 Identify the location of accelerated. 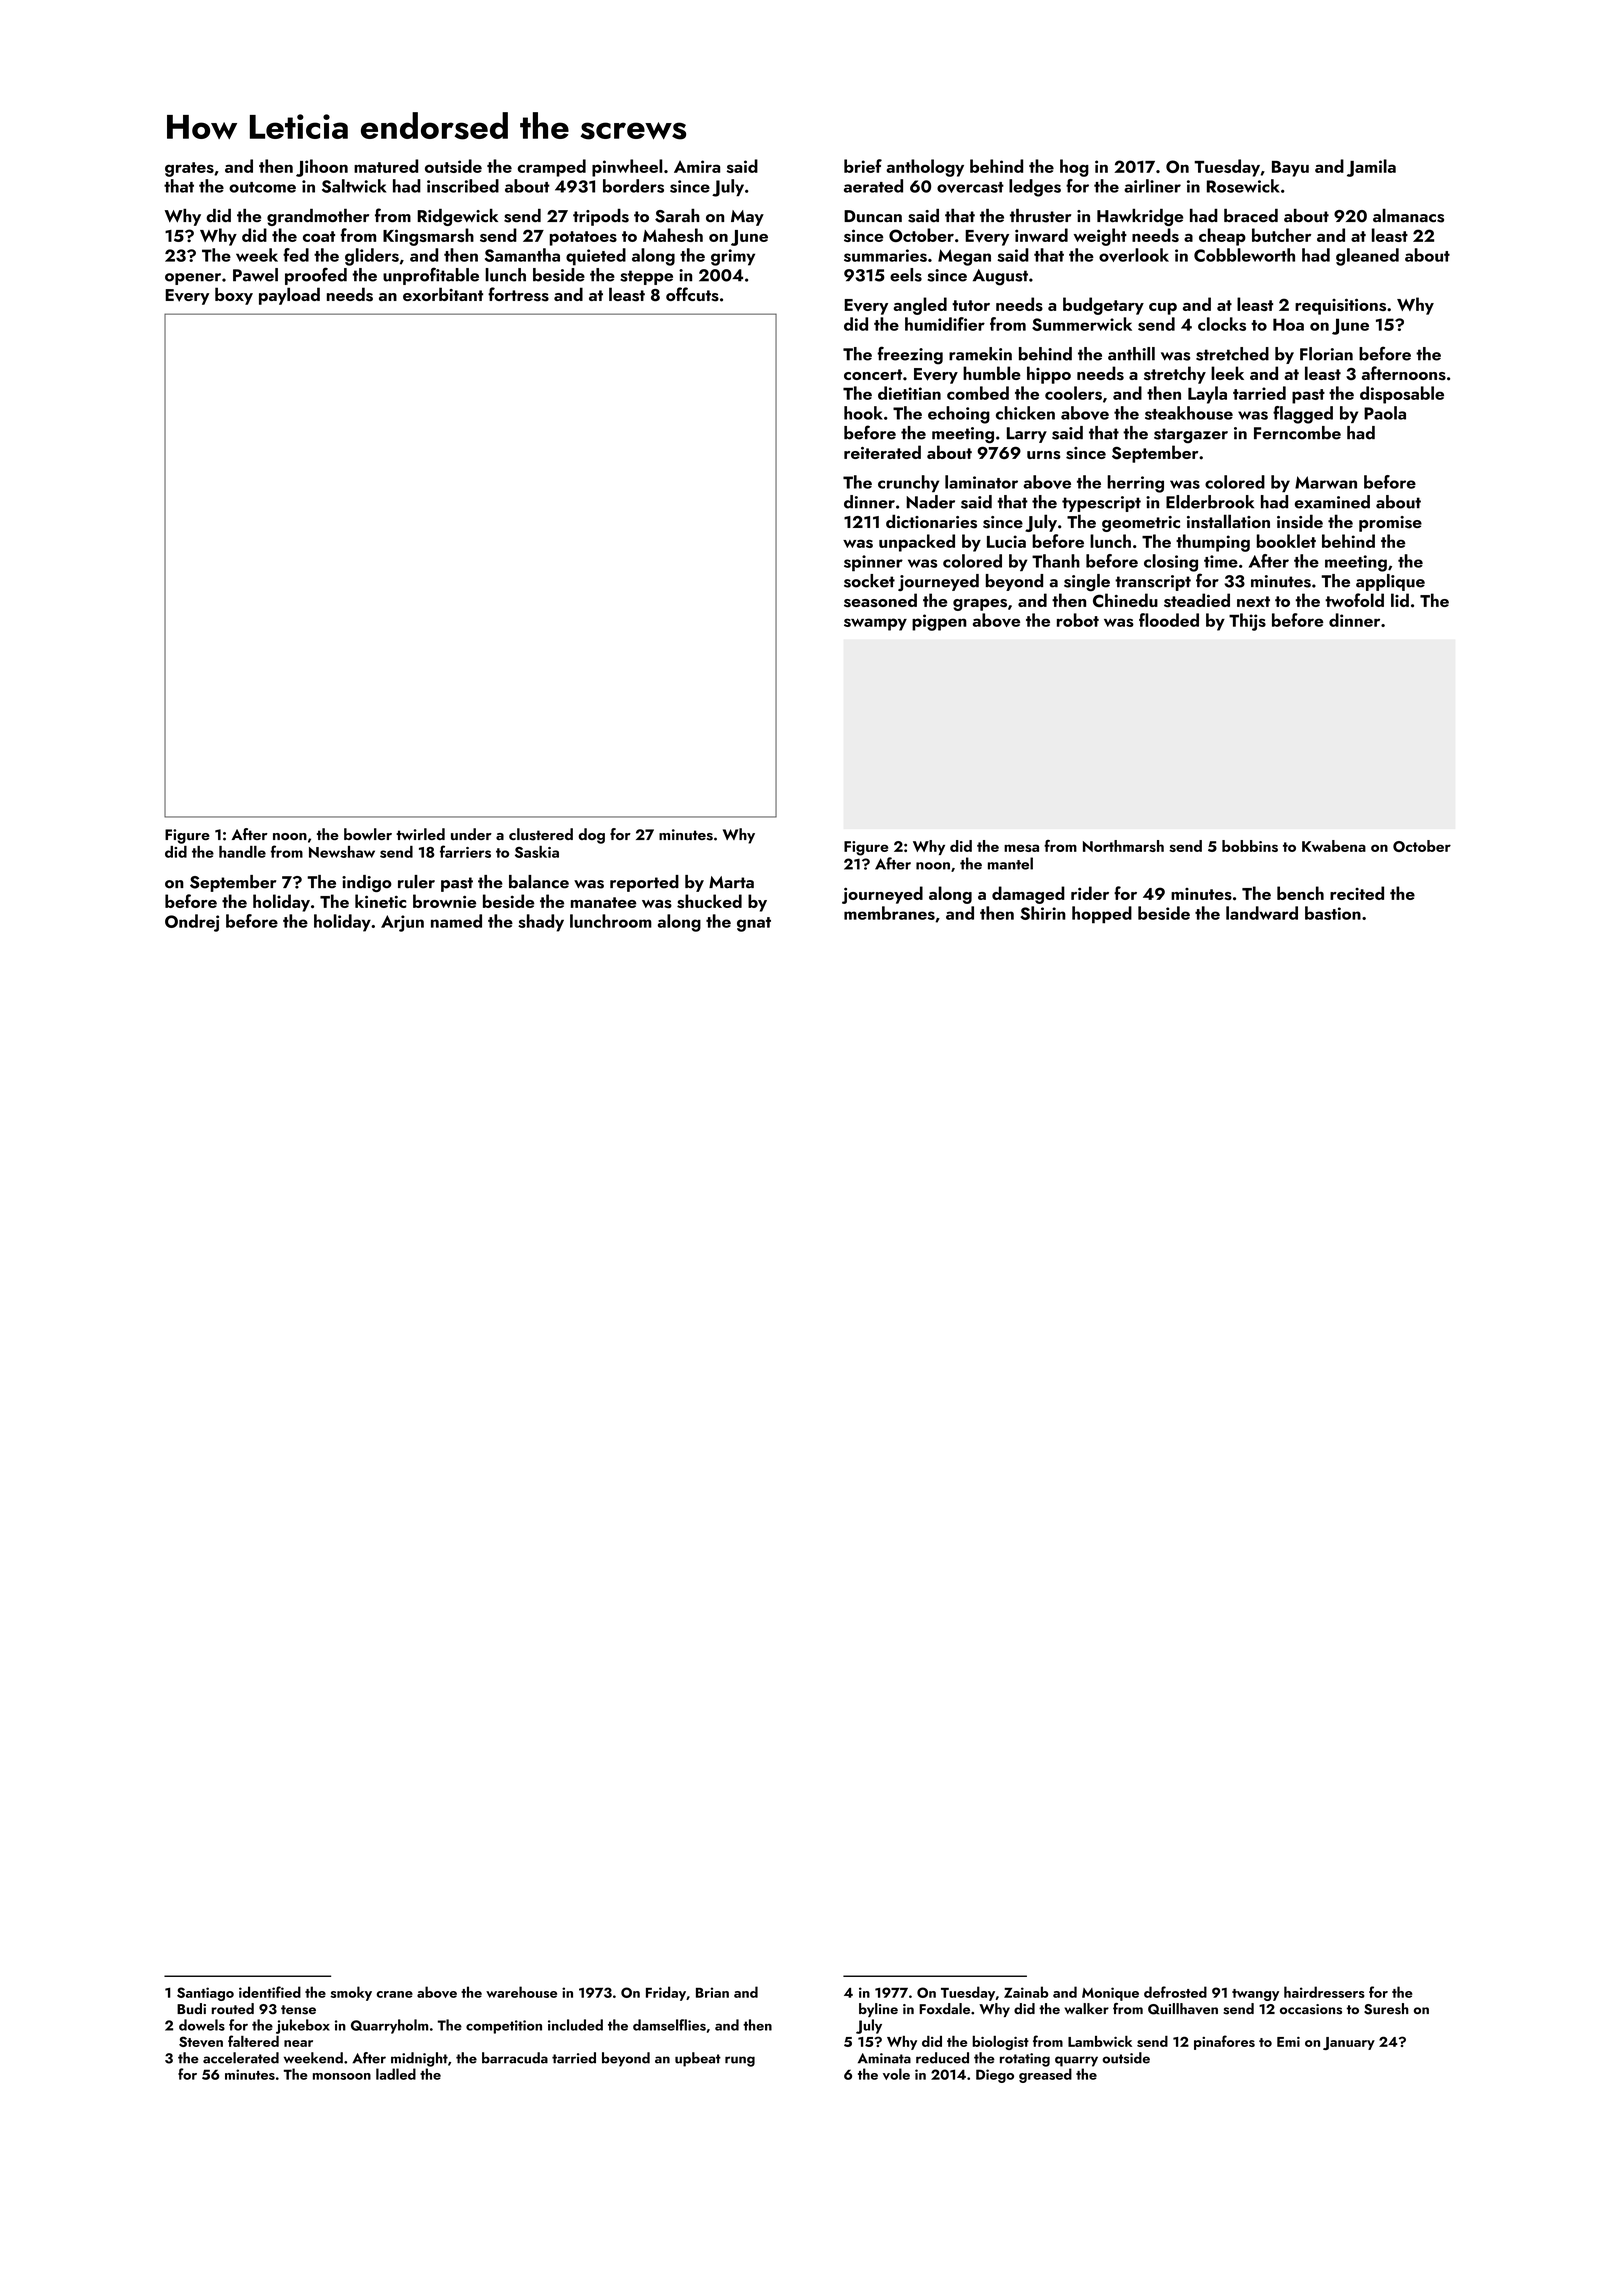
(241, 2058).
